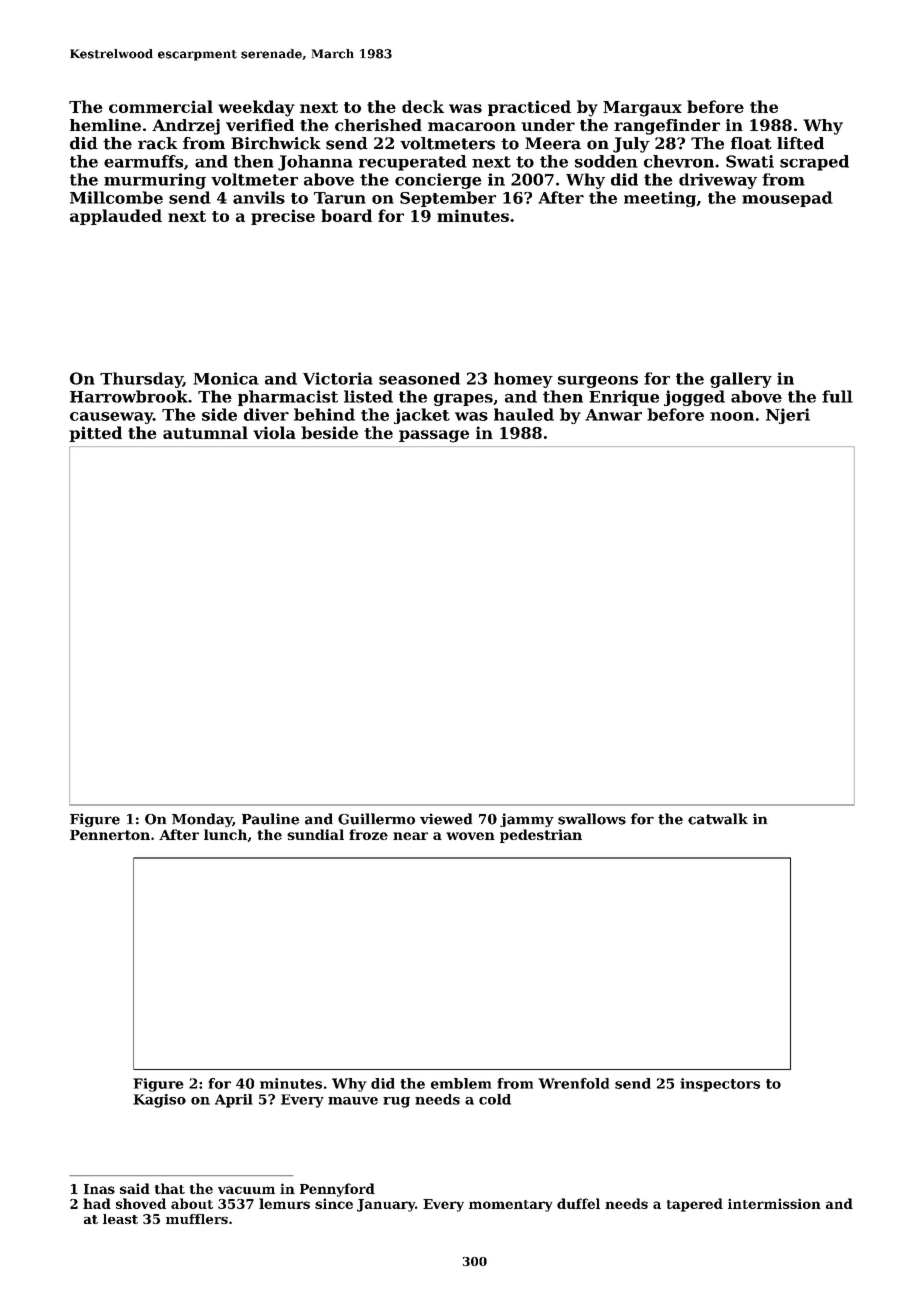 This screenshot has width=924, height=1308. I want to click on jammy, so click(527, 820).
